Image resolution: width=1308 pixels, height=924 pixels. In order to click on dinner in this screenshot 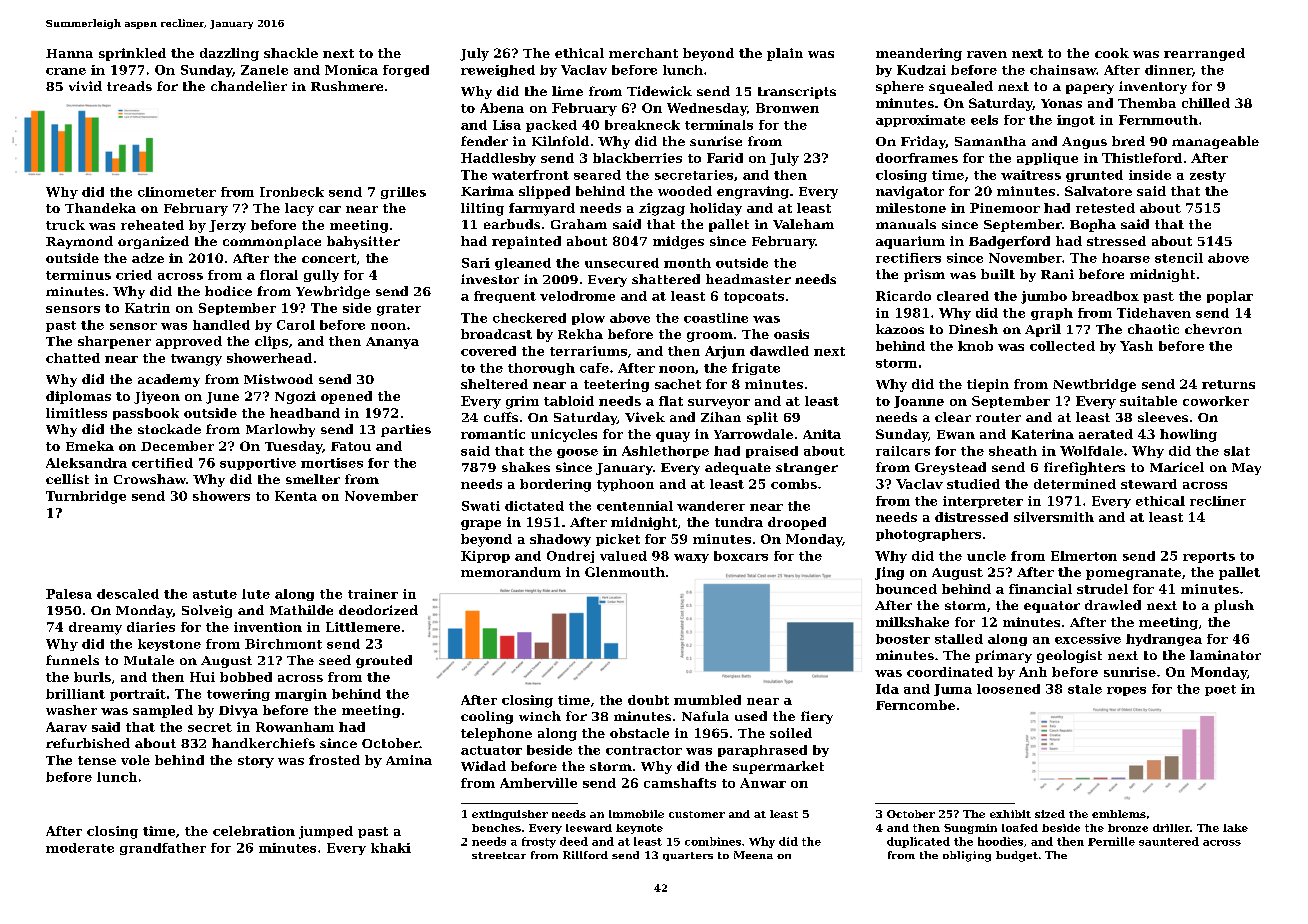, I will do `click(1168, 70)`.
